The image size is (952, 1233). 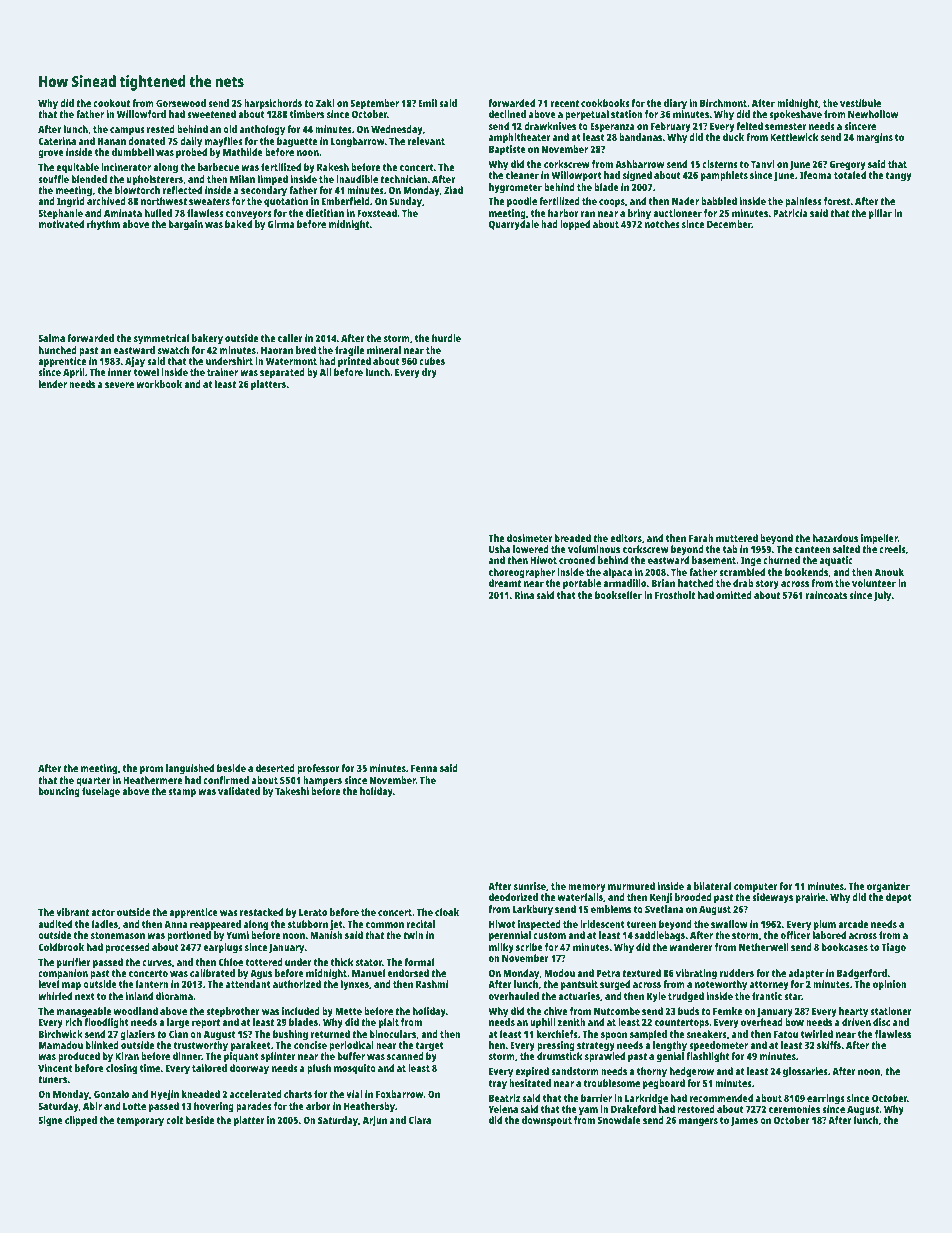 I want to click on baked, so click(x=238, y=224).
